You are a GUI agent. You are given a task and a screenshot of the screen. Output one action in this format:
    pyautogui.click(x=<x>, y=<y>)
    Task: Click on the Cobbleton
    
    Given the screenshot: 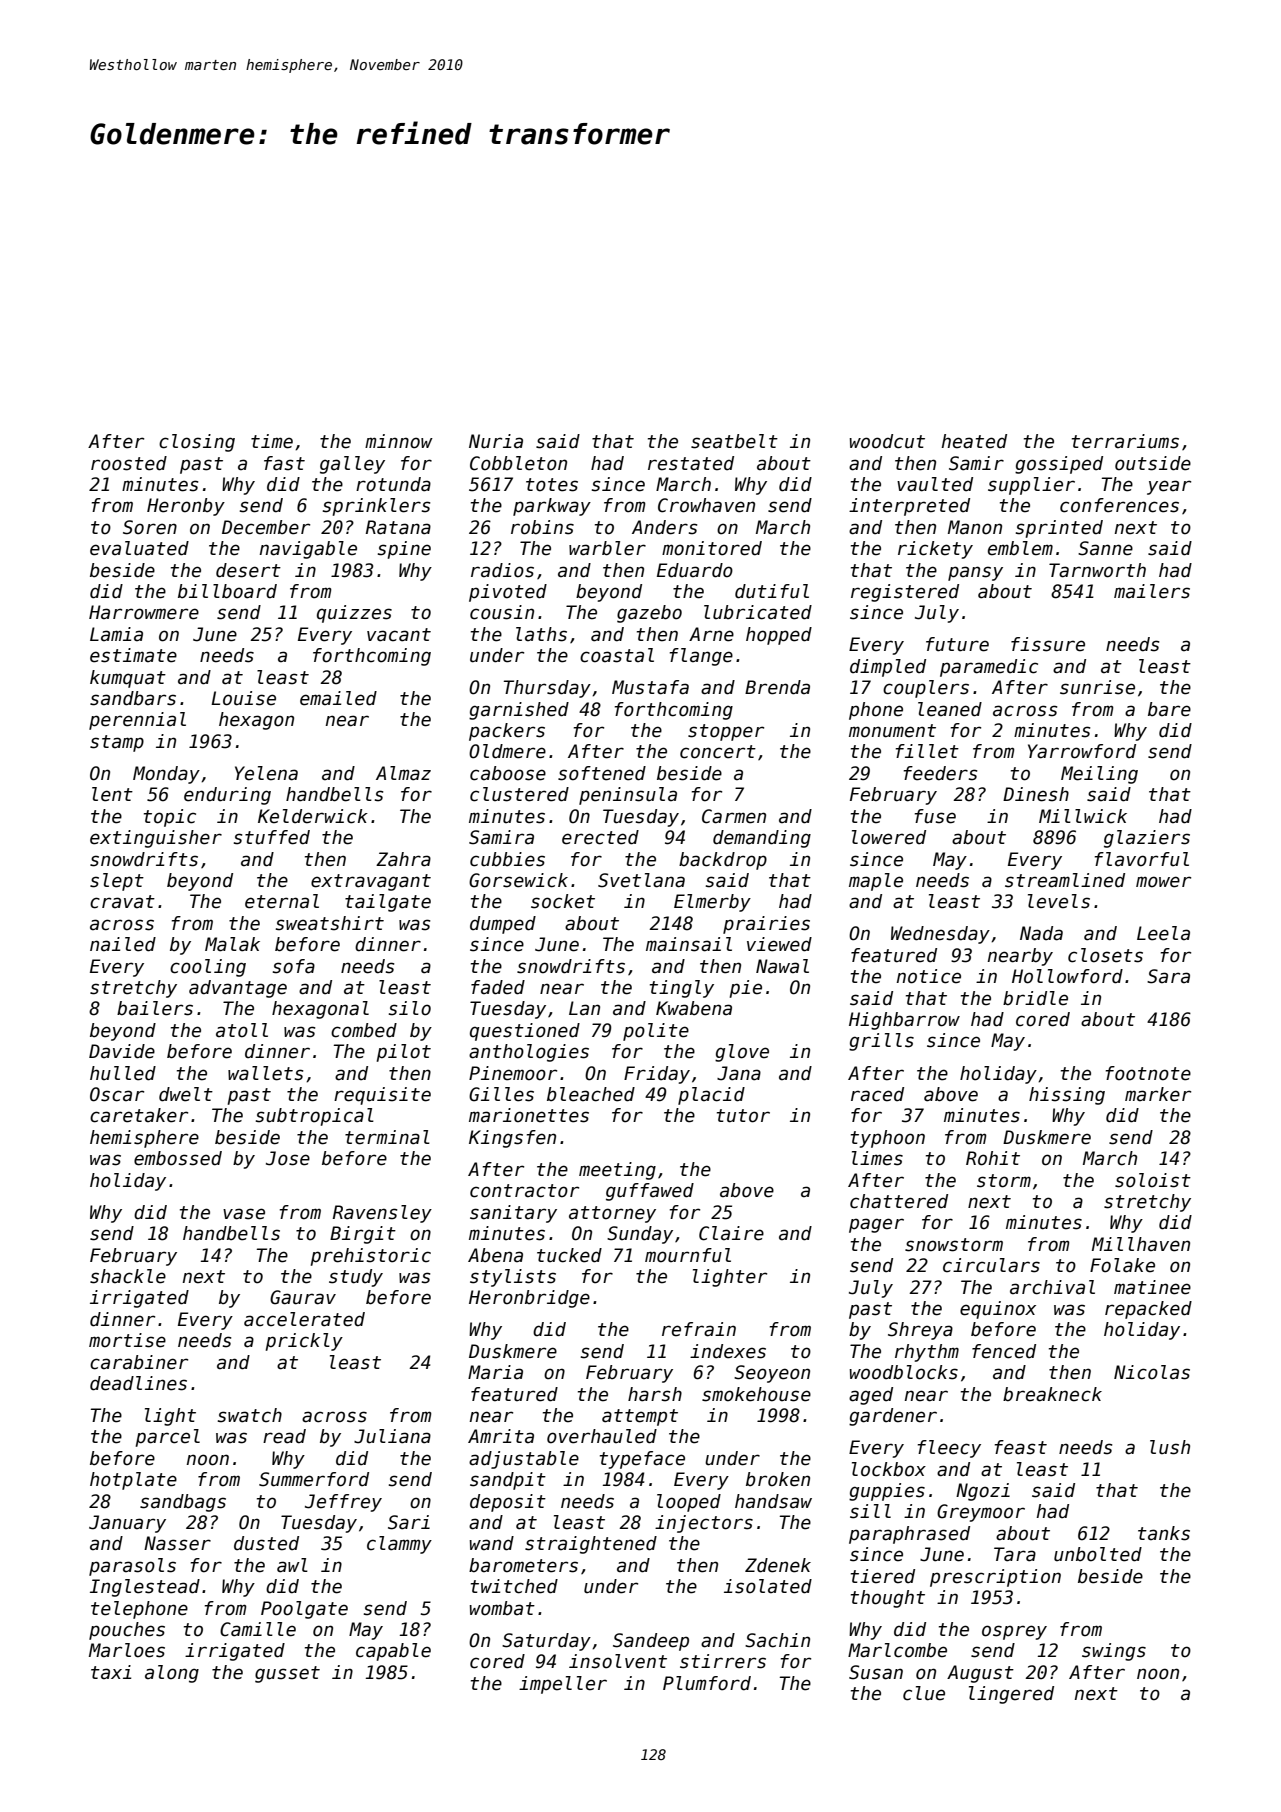 What is the action you would take?
    pyautogui.click(x=518, y=463)
